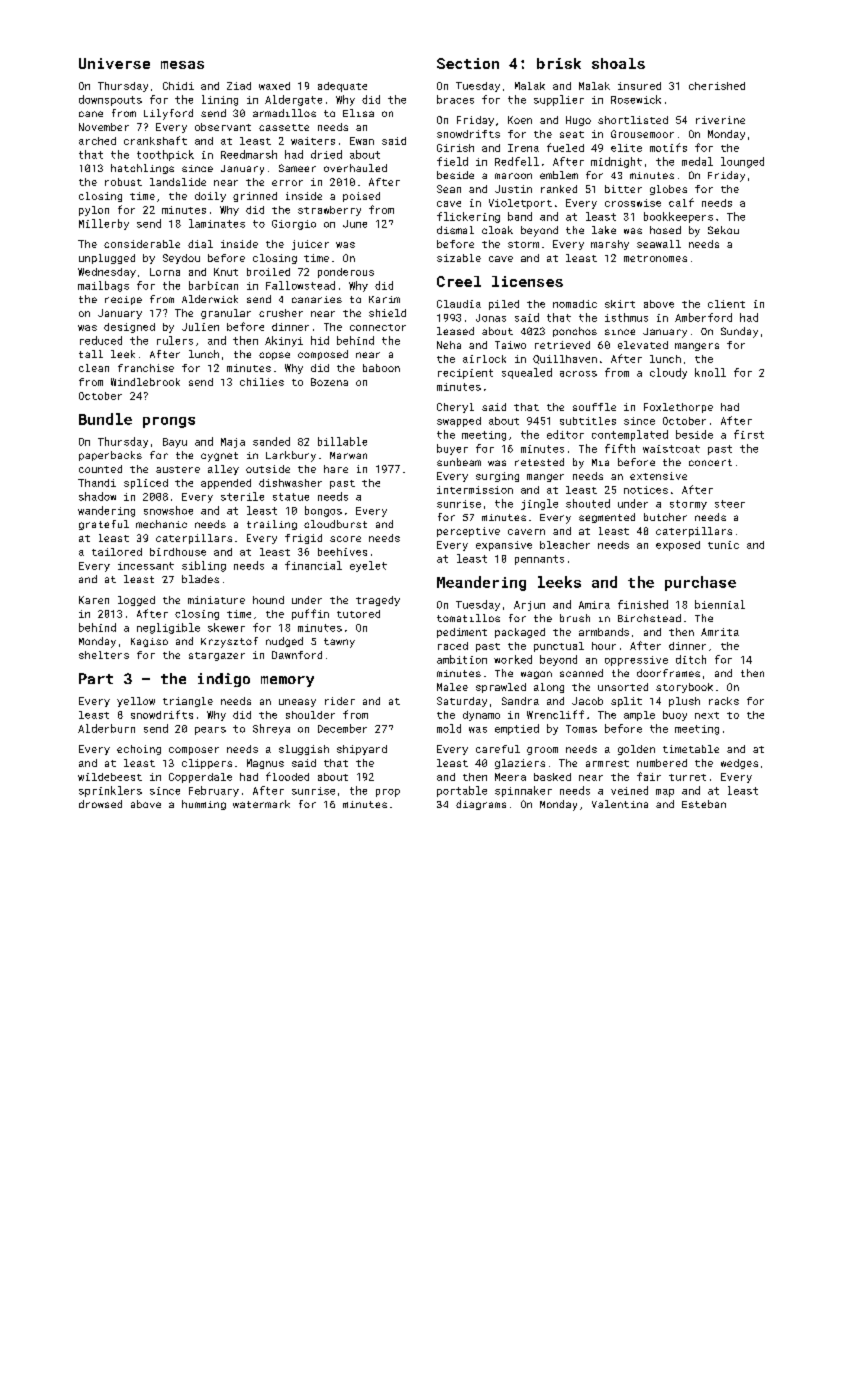  Describe the element at coordinates (346, 273) in the screenshot. I see `ponderous` at that location.
